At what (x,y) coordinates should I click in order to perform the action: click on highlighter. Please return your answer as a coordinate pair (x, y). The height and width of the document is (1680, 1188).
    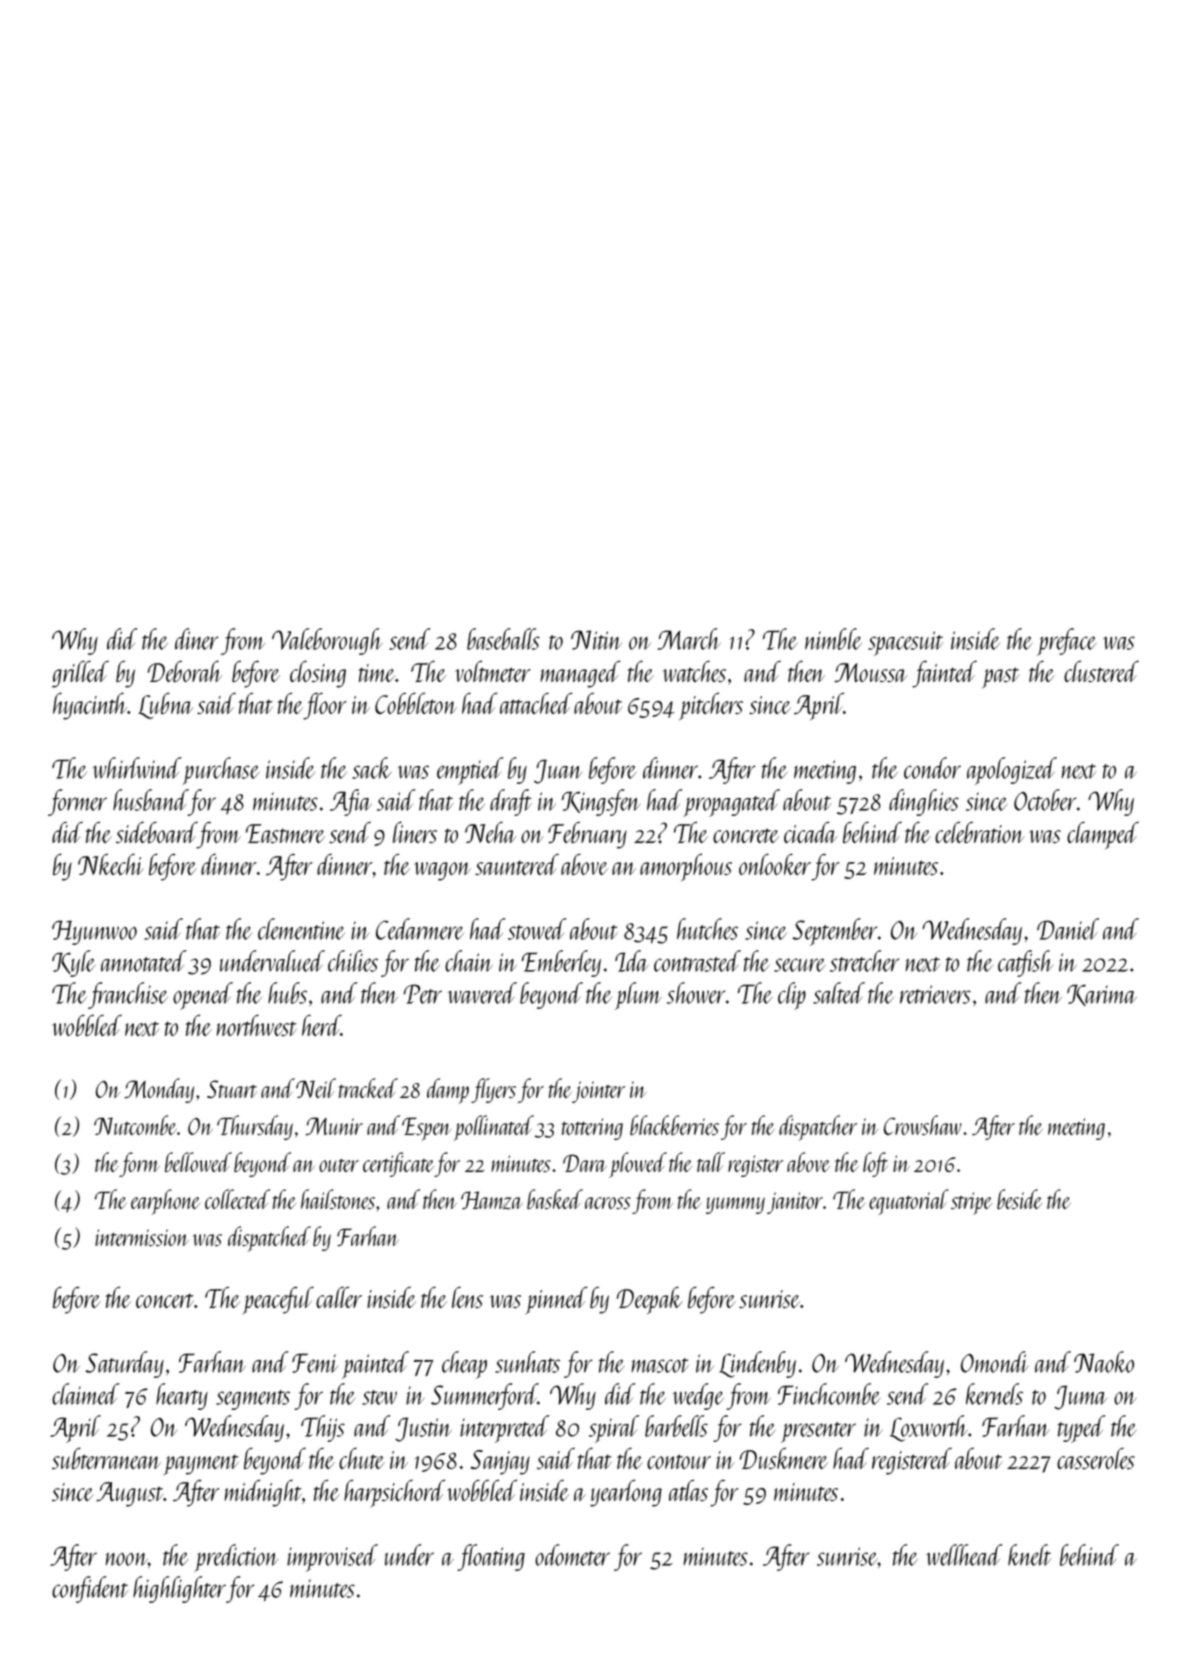
    Looking at the image, I should click on (179, 1589).
